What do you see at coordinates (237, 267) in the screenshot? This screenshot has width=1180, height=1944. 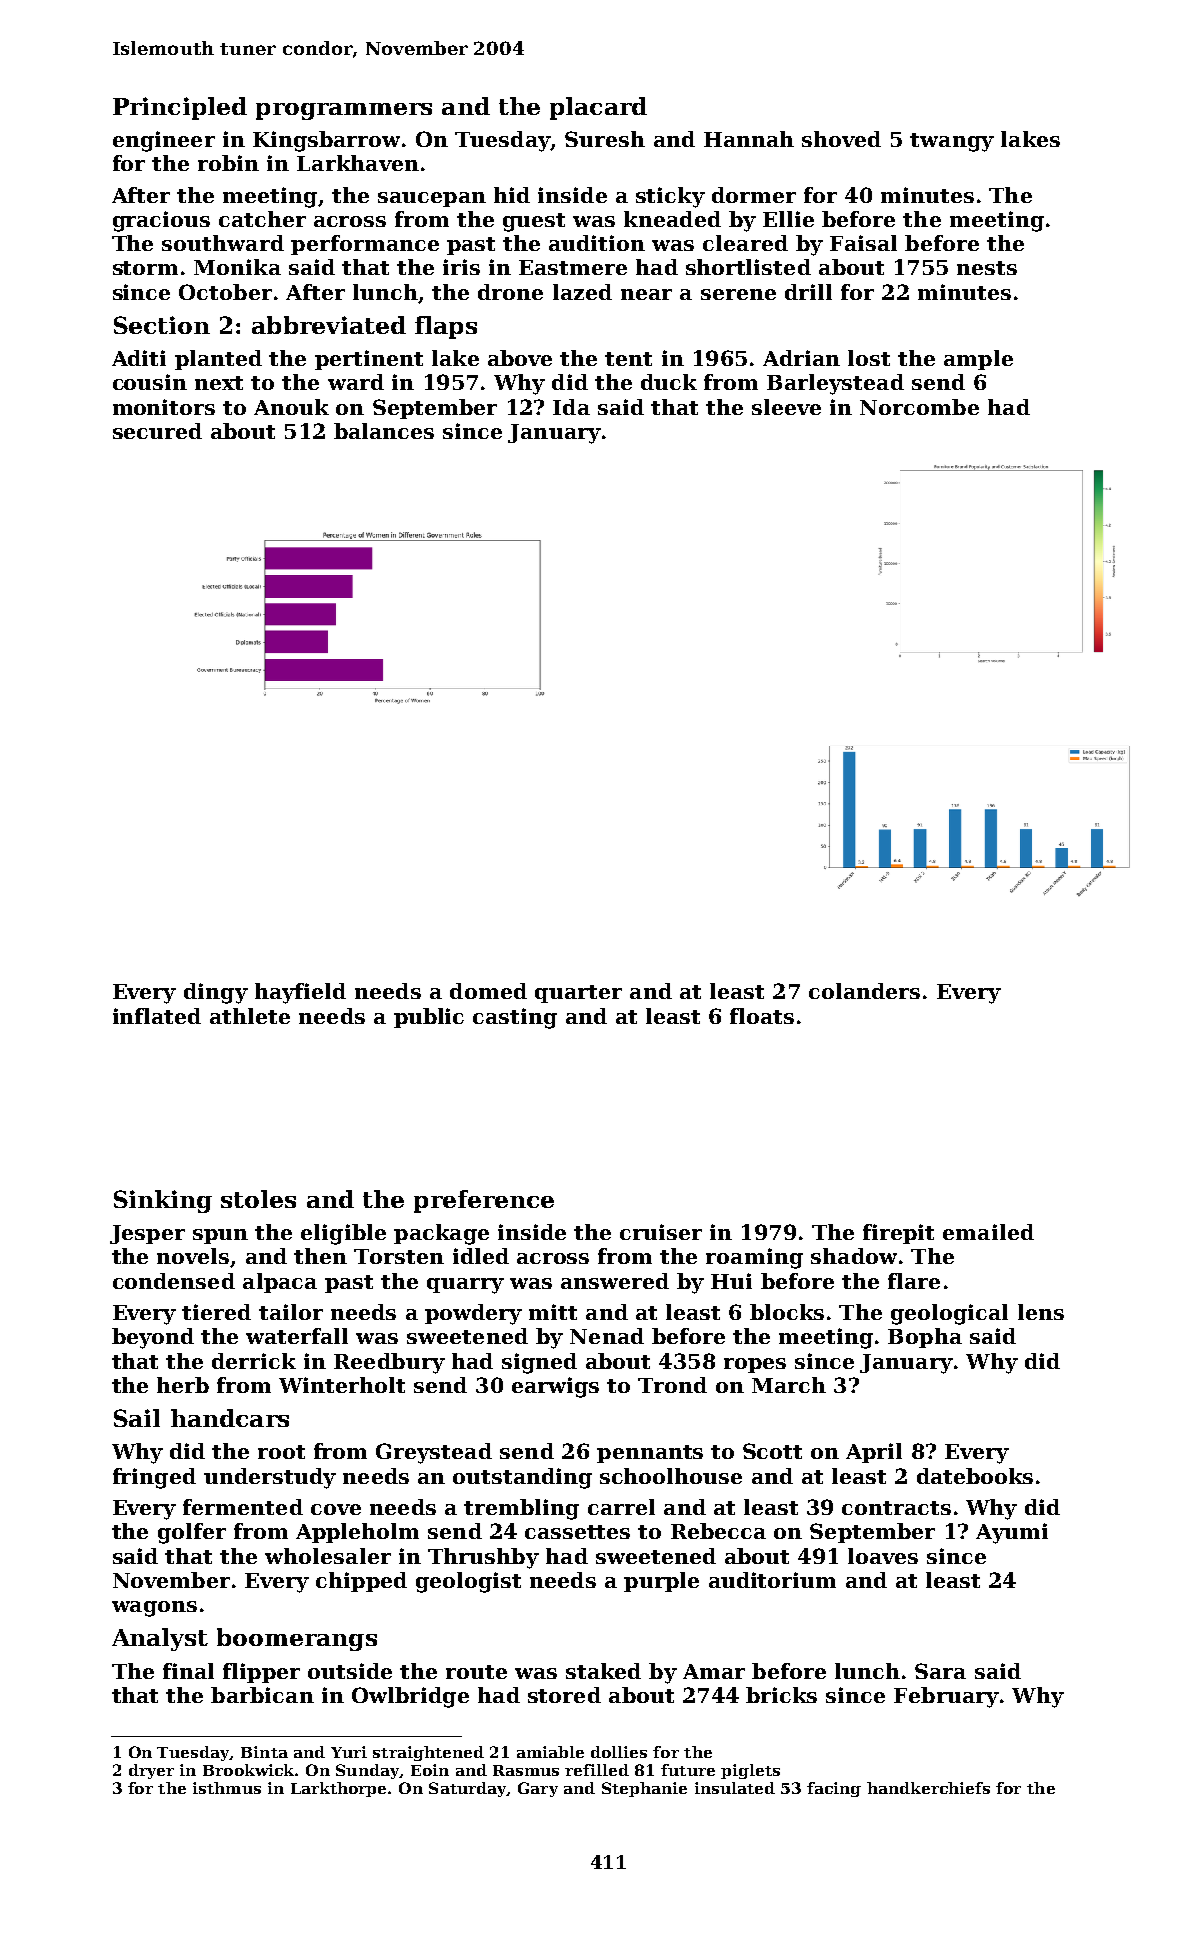 I see `Monika` at bounding box center [237, 267].
